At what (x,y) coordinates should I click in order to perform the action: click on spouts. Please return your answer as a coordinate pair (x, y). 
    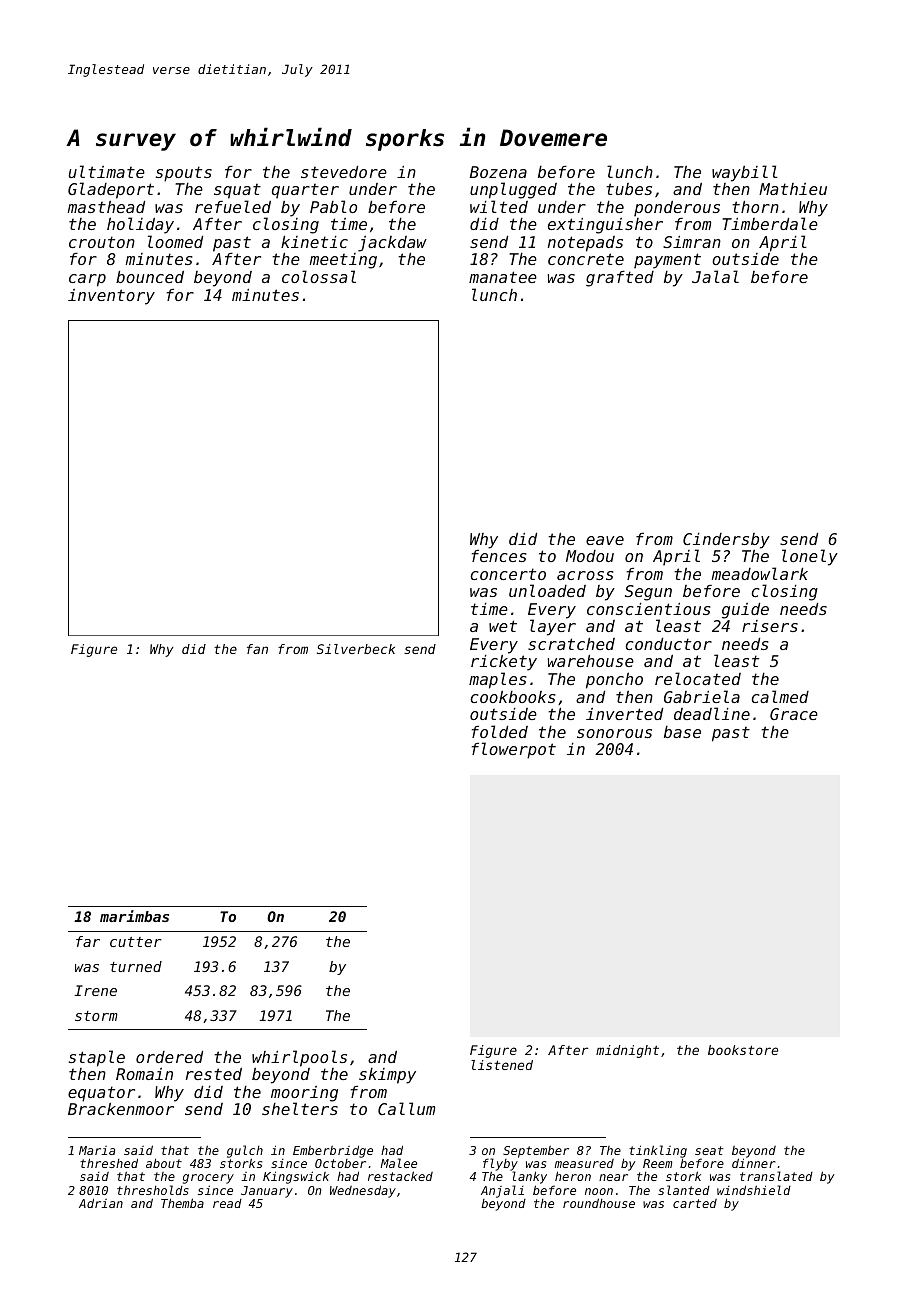
    Looking at the image, I should click on (184, 174).
